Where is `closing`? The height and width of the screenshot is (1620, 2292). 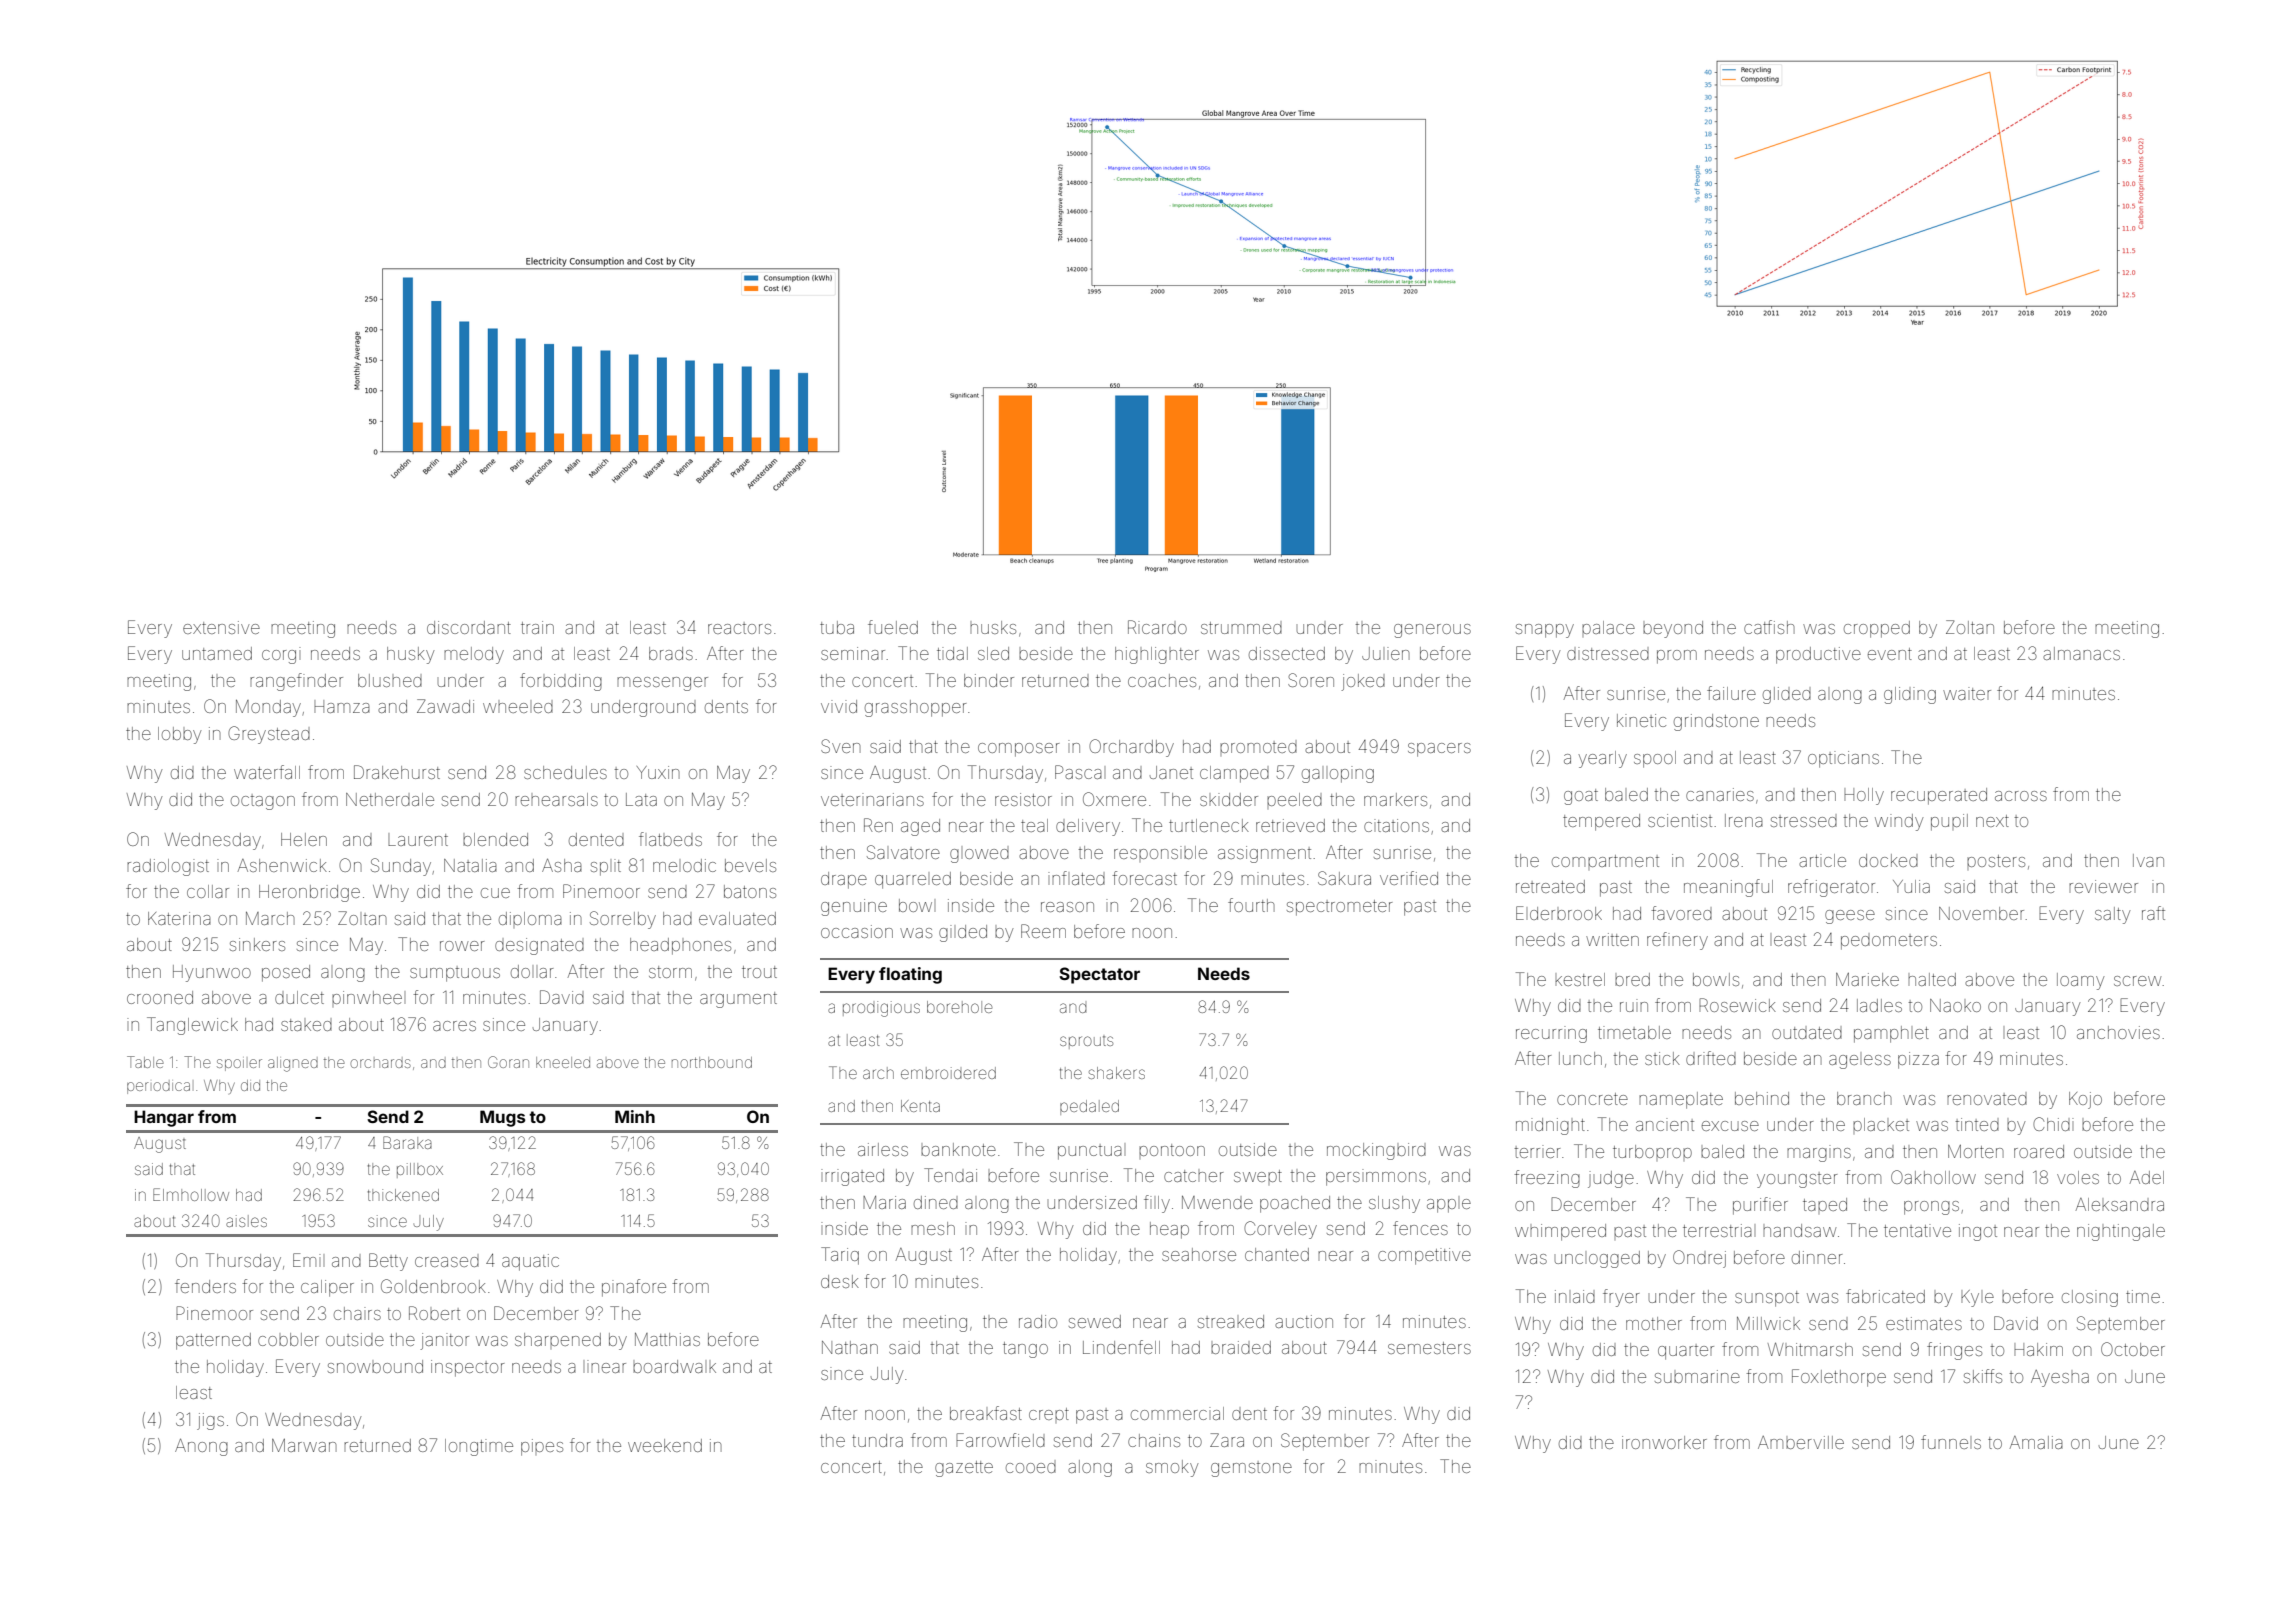
closing is located at coordinates (2090, 1298).
